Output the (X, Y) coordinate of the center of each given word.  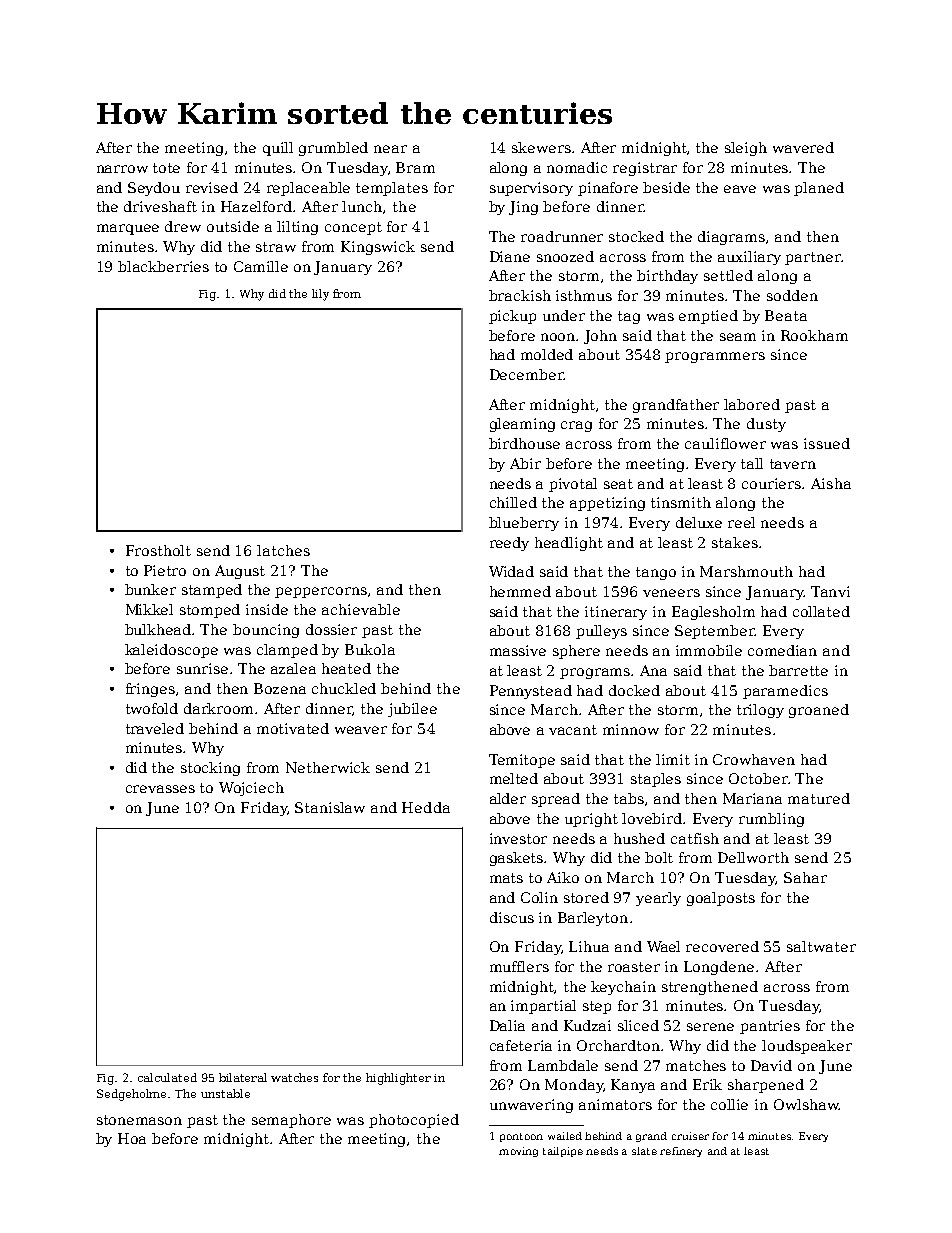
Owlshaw (806, 1104)
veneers (671, 593)
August (240, 572)
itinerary (616, 613)
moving (518, 1152)
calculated (167, 1077)
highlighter (398, 1079)
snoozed (565, 256)
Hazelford (256, 206)
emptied (708, 317)
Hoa (132, 1138)
